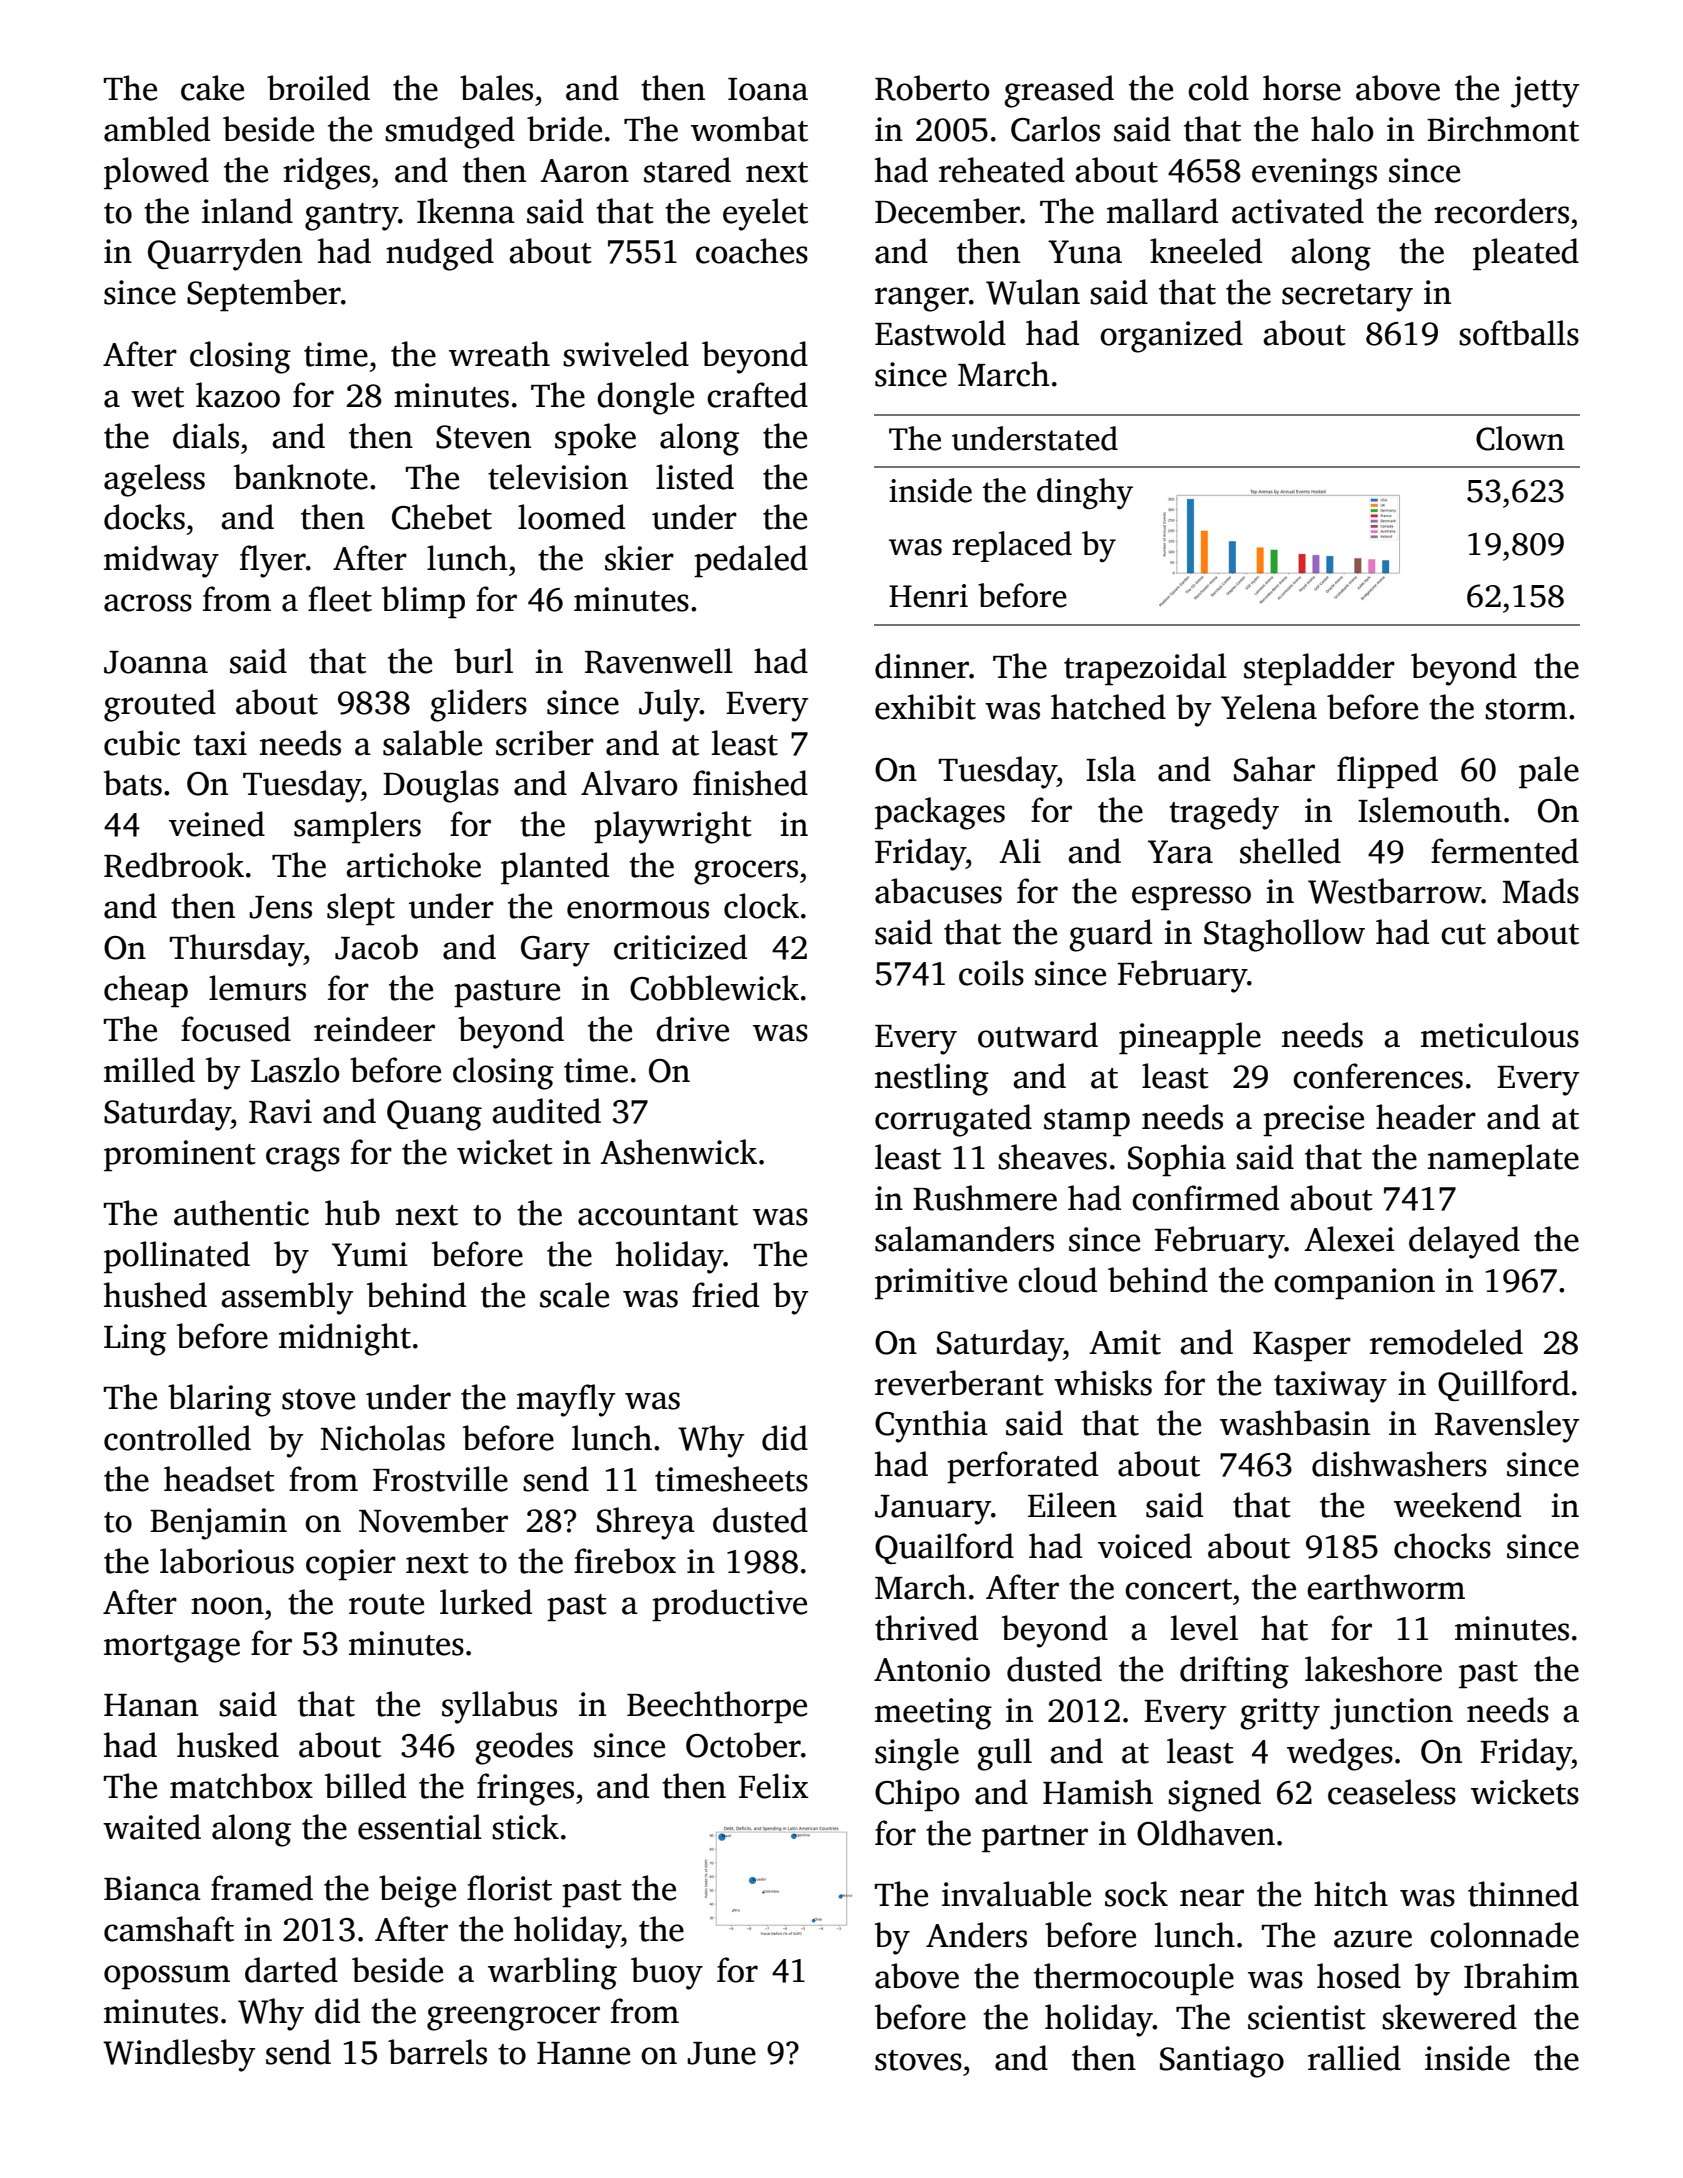 This document has width=1683, height=2178. What do you see at coordinates (156, 173) in the document?
I see `plowed` at bounding box center [156, 173].
